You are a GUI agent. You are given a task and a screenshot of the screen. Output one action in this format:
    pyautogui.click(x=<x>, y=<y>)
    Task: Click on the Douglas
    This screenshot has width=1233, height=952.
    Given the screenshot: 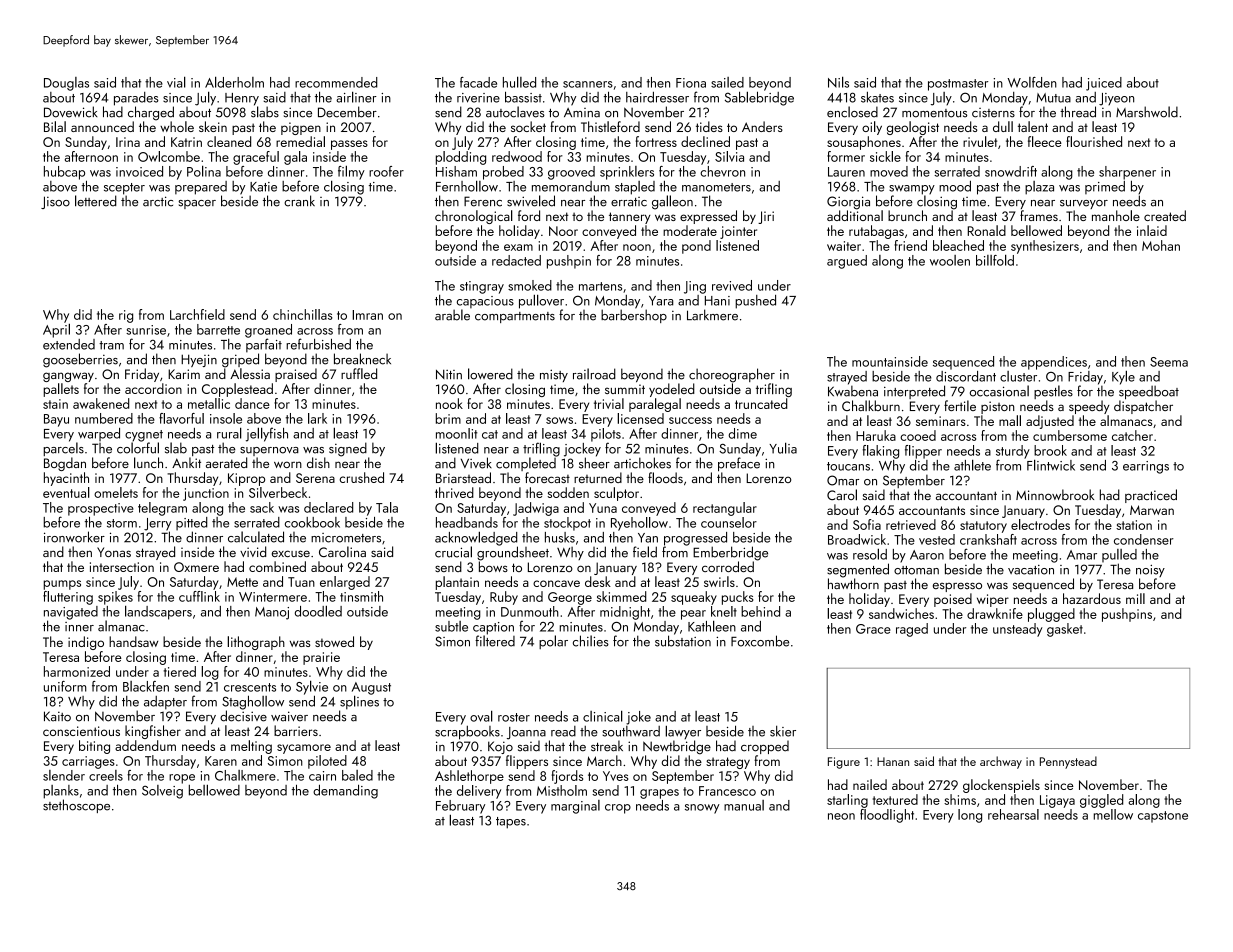 What is the action you would take?
    pyautogui.click(x=66, y=84)
